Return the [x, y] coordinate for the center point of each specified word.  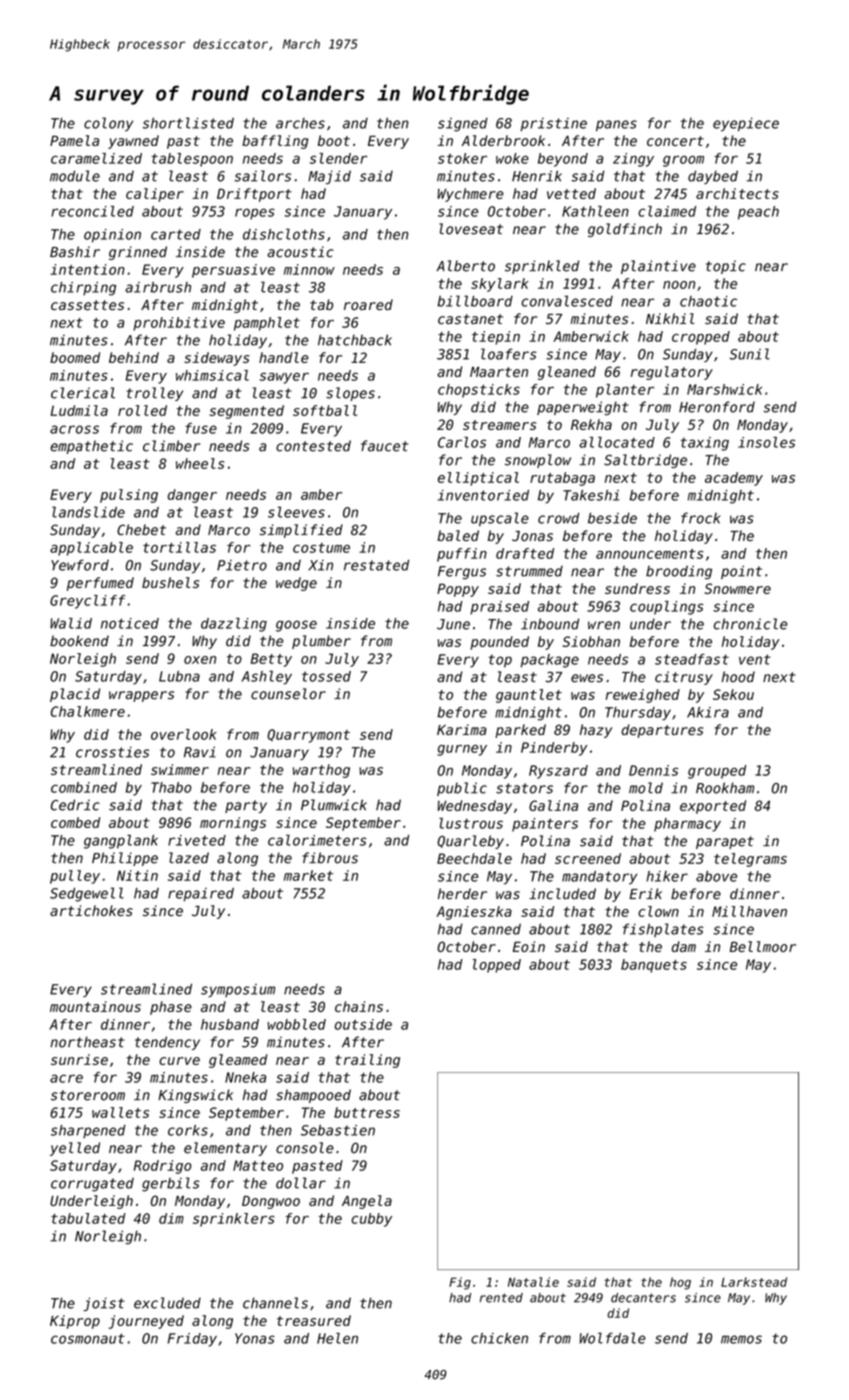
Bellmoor [763, 946]
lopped [497, 966]
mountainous [95, 1006]
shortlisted [188, 123]
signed [463, 125]
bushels [170, 582]
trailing [367, 1061]
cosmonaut [88, 1338]
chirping [83, 289]
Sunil [749, 354]
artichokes [91, 911]
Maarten [499, 372]
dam [684, 946]
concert [675, 141]
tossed [326, 676]
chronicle [750, 624]
